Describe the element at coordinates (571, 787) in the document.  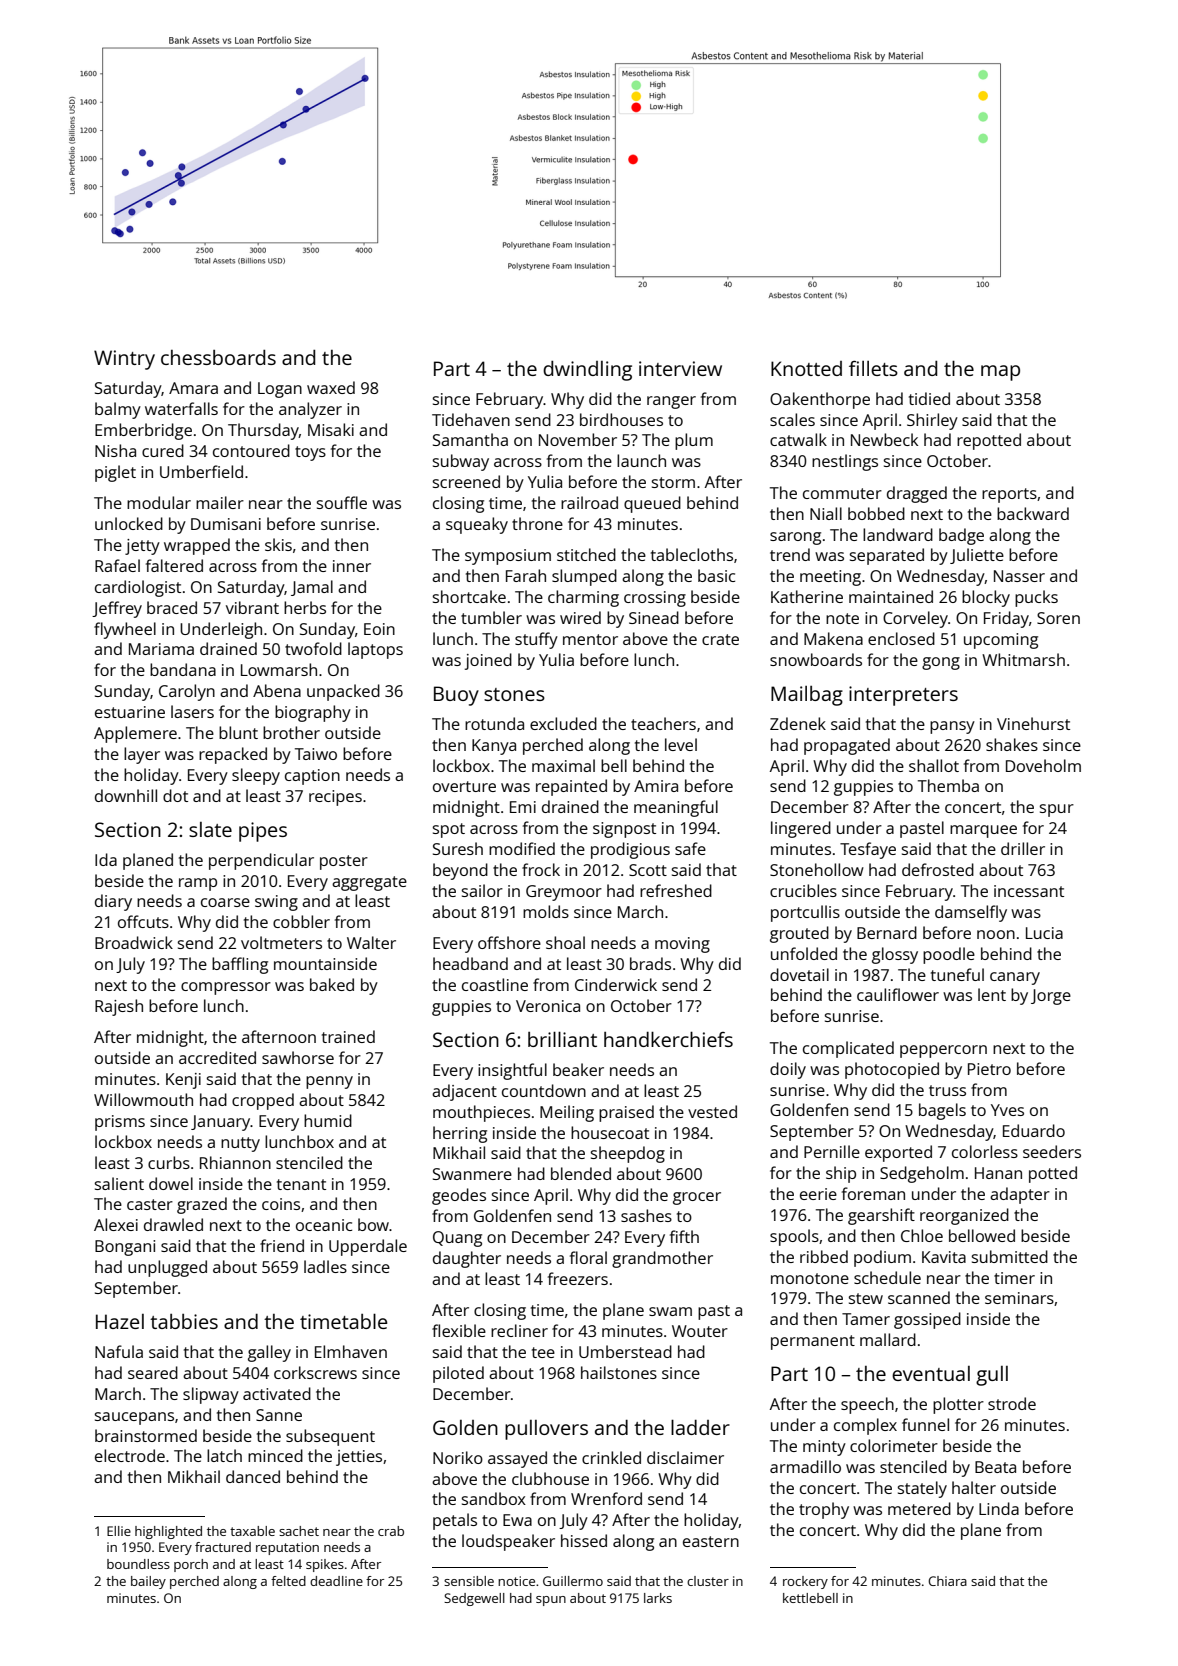
I see `repainted` at that location.
